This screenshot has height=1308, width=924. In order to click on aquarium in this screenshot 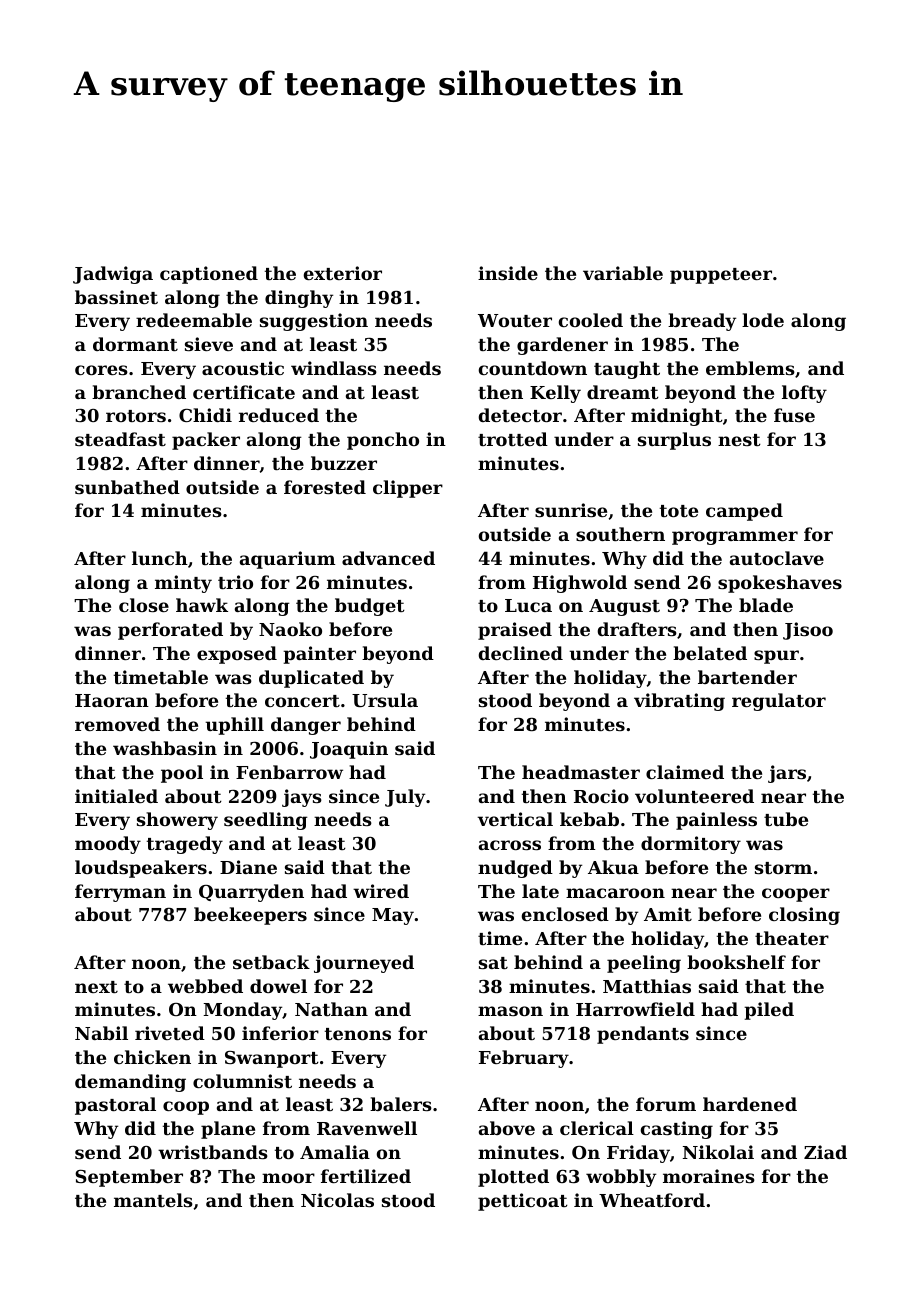, I will do `click(287, 560)`.
